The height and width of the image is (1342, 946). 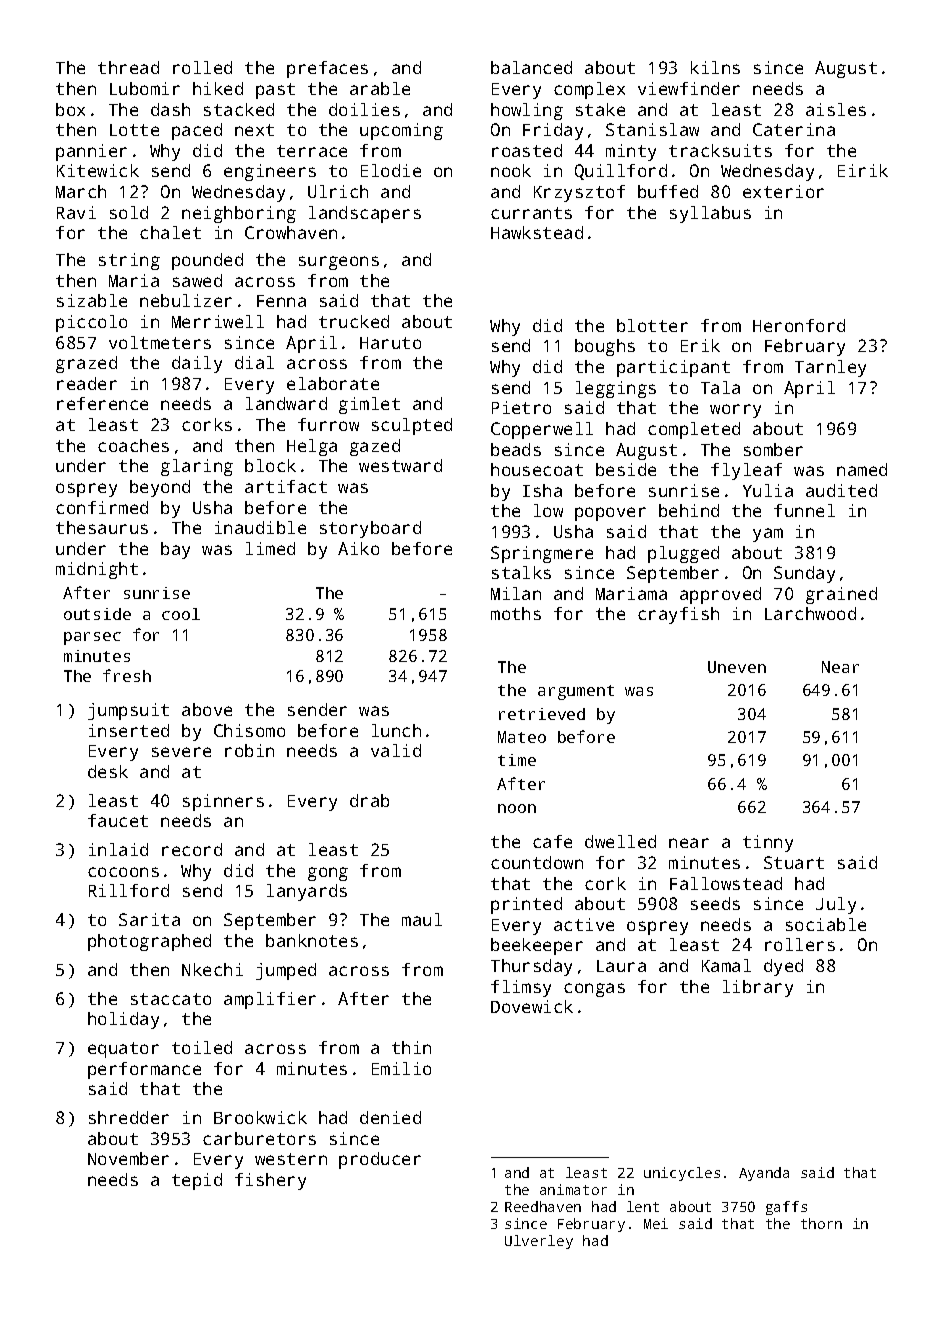 What do you see at coordinates (511, 170) in the image?
I see `nook` at bounding box center [511, 170].
